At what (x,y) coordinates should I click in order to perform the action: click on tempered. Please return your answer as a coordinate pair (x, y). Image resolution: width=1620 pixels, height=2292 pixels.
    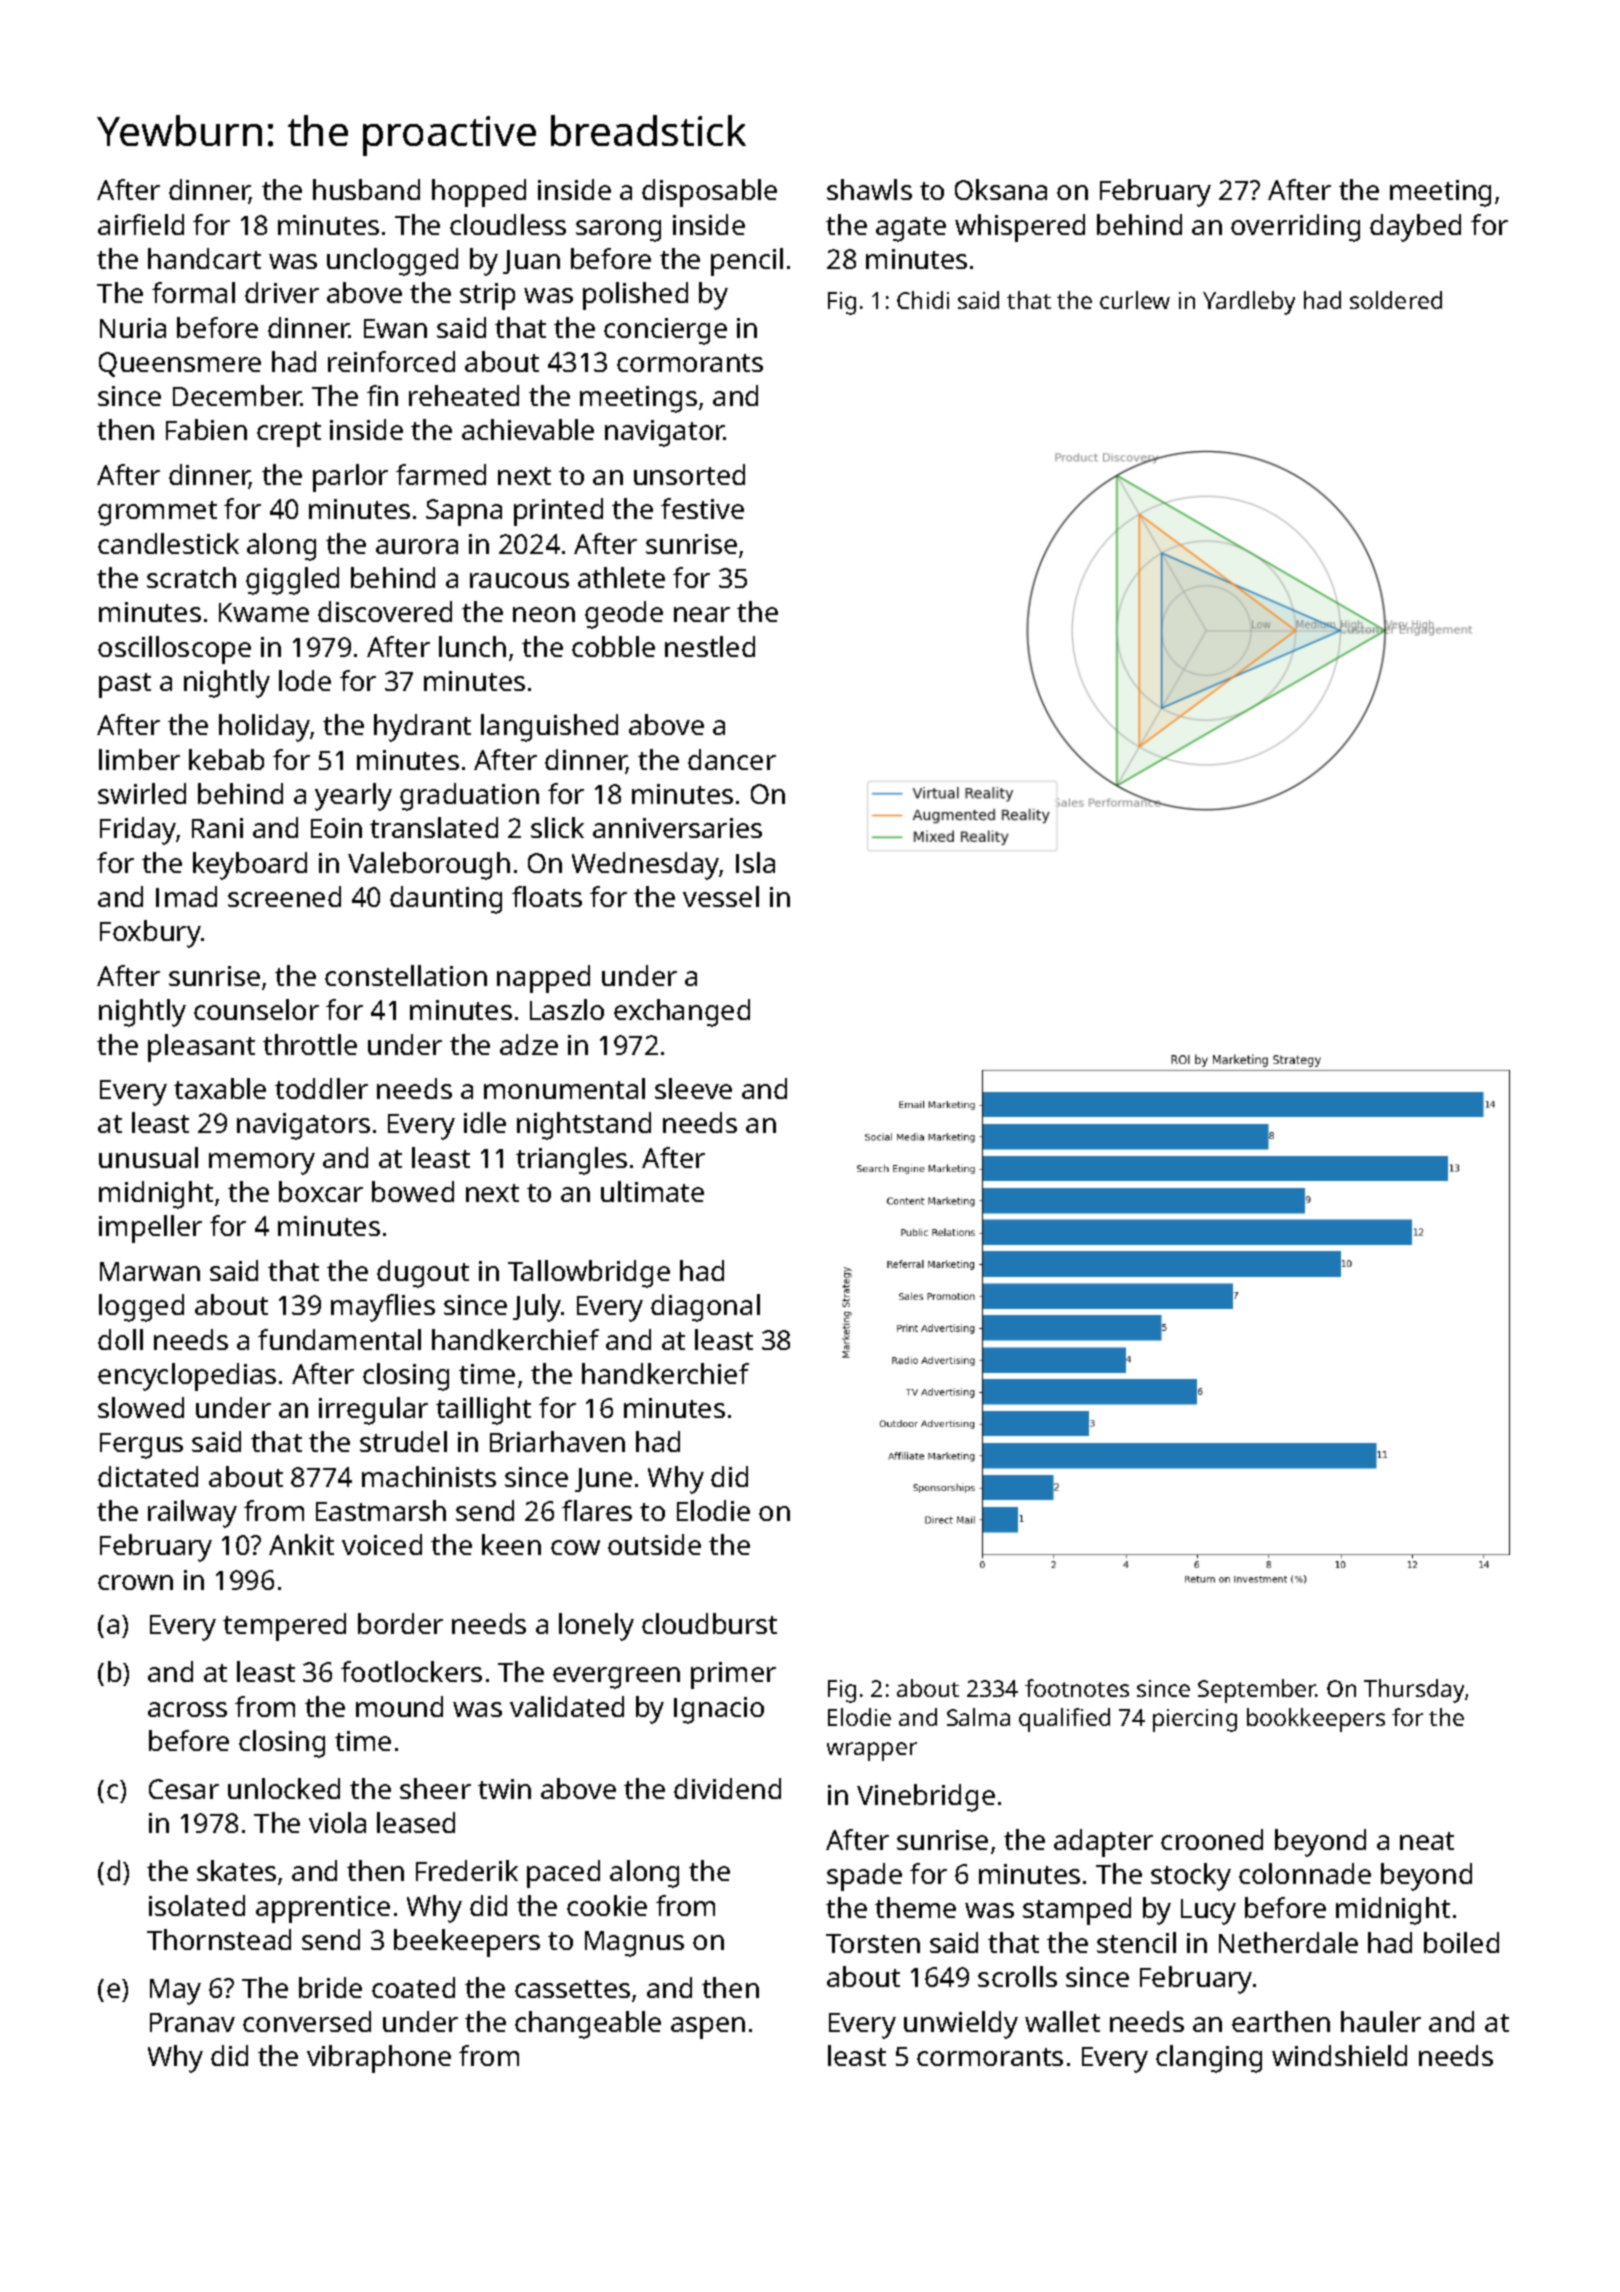
    Looking at the image, I should click on (284, 1627).
